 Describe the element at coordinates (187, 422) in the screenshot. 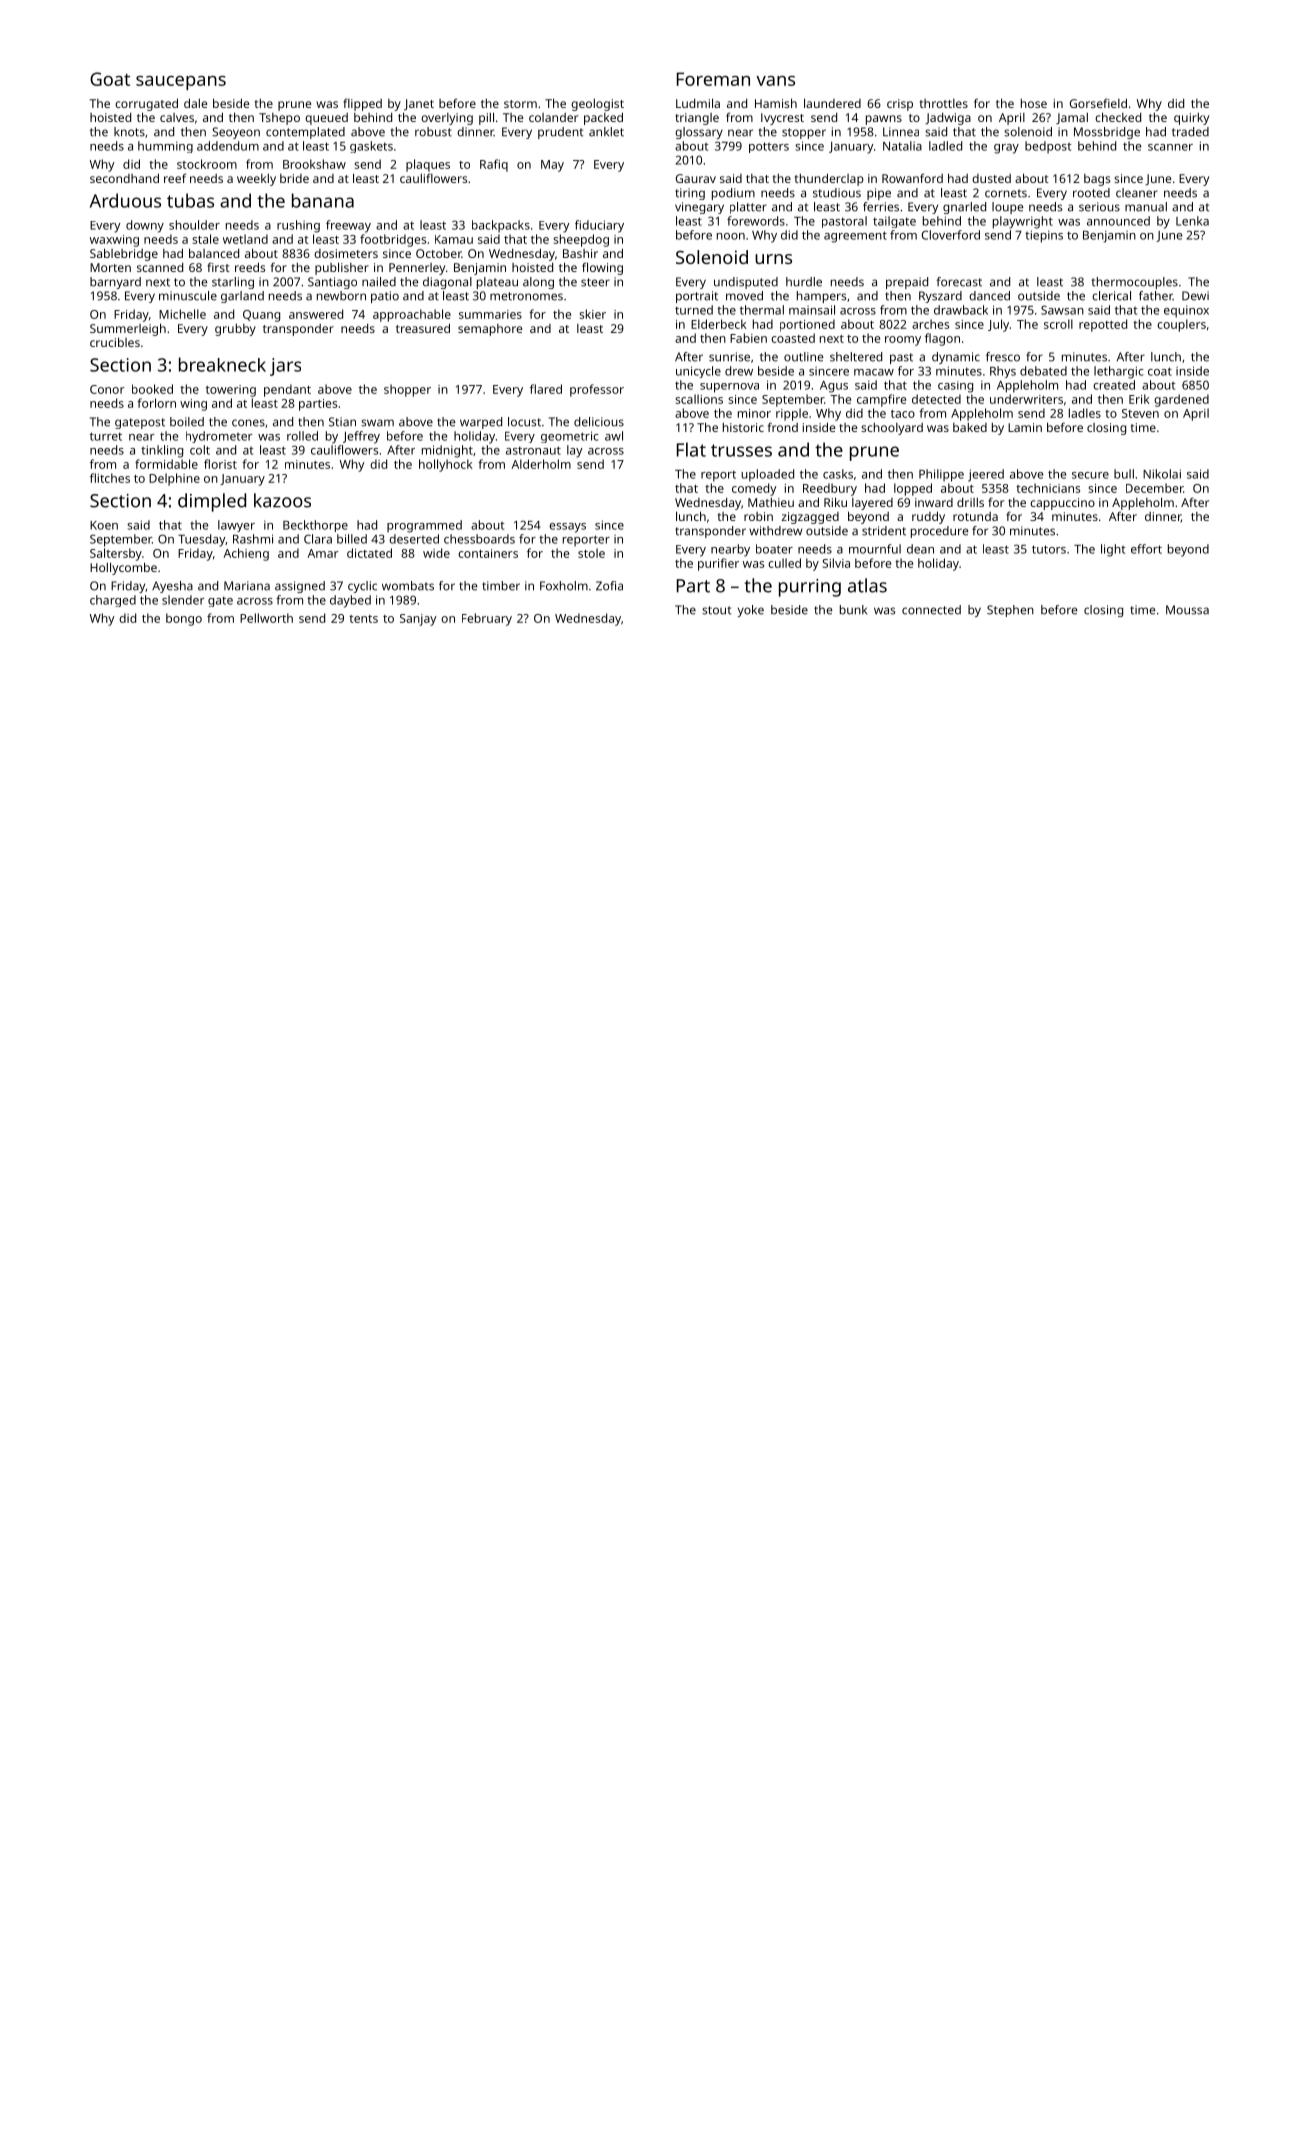

I see `boiled` at that location.
